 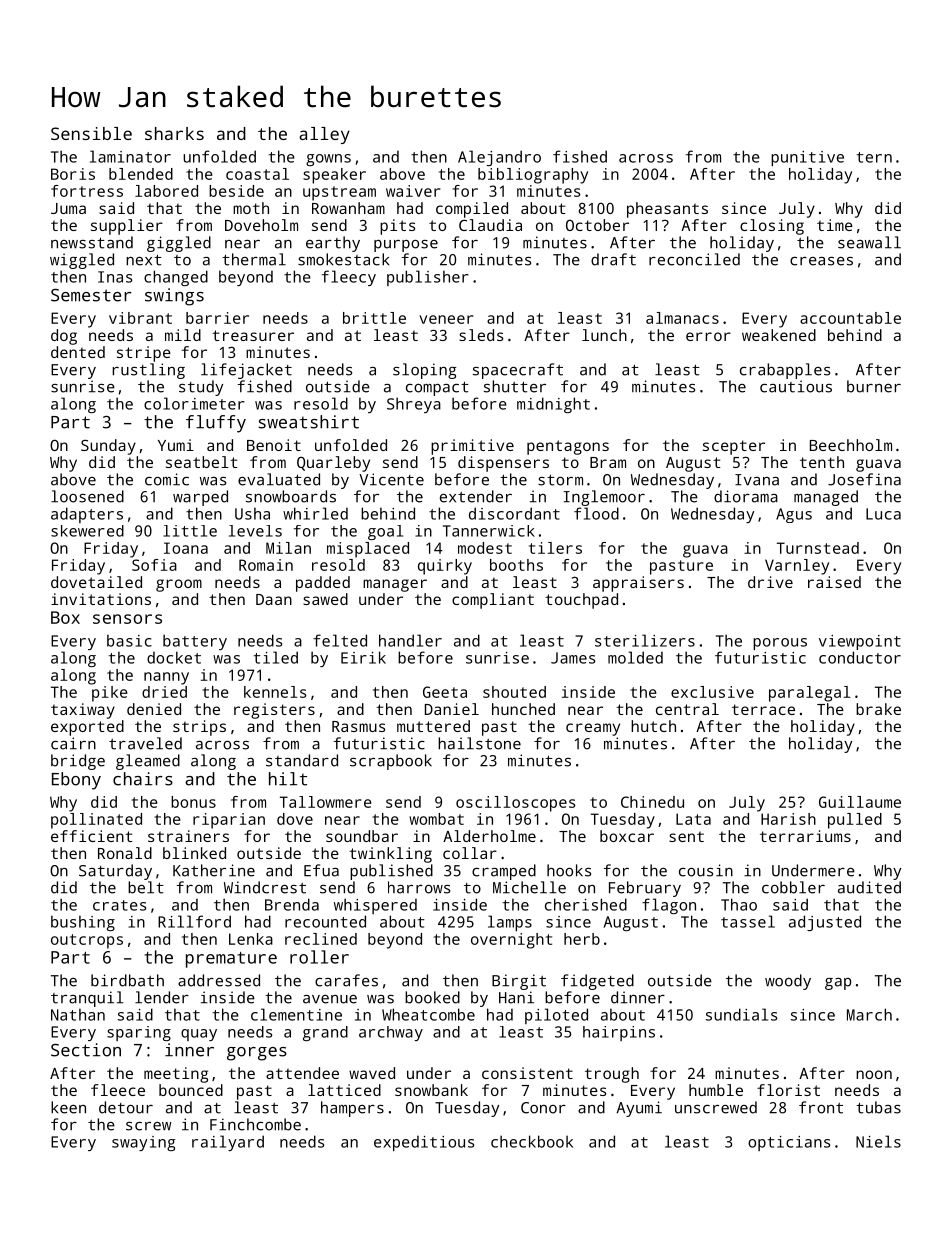 I want to click on swaying, so click(x=144, y=1143).
